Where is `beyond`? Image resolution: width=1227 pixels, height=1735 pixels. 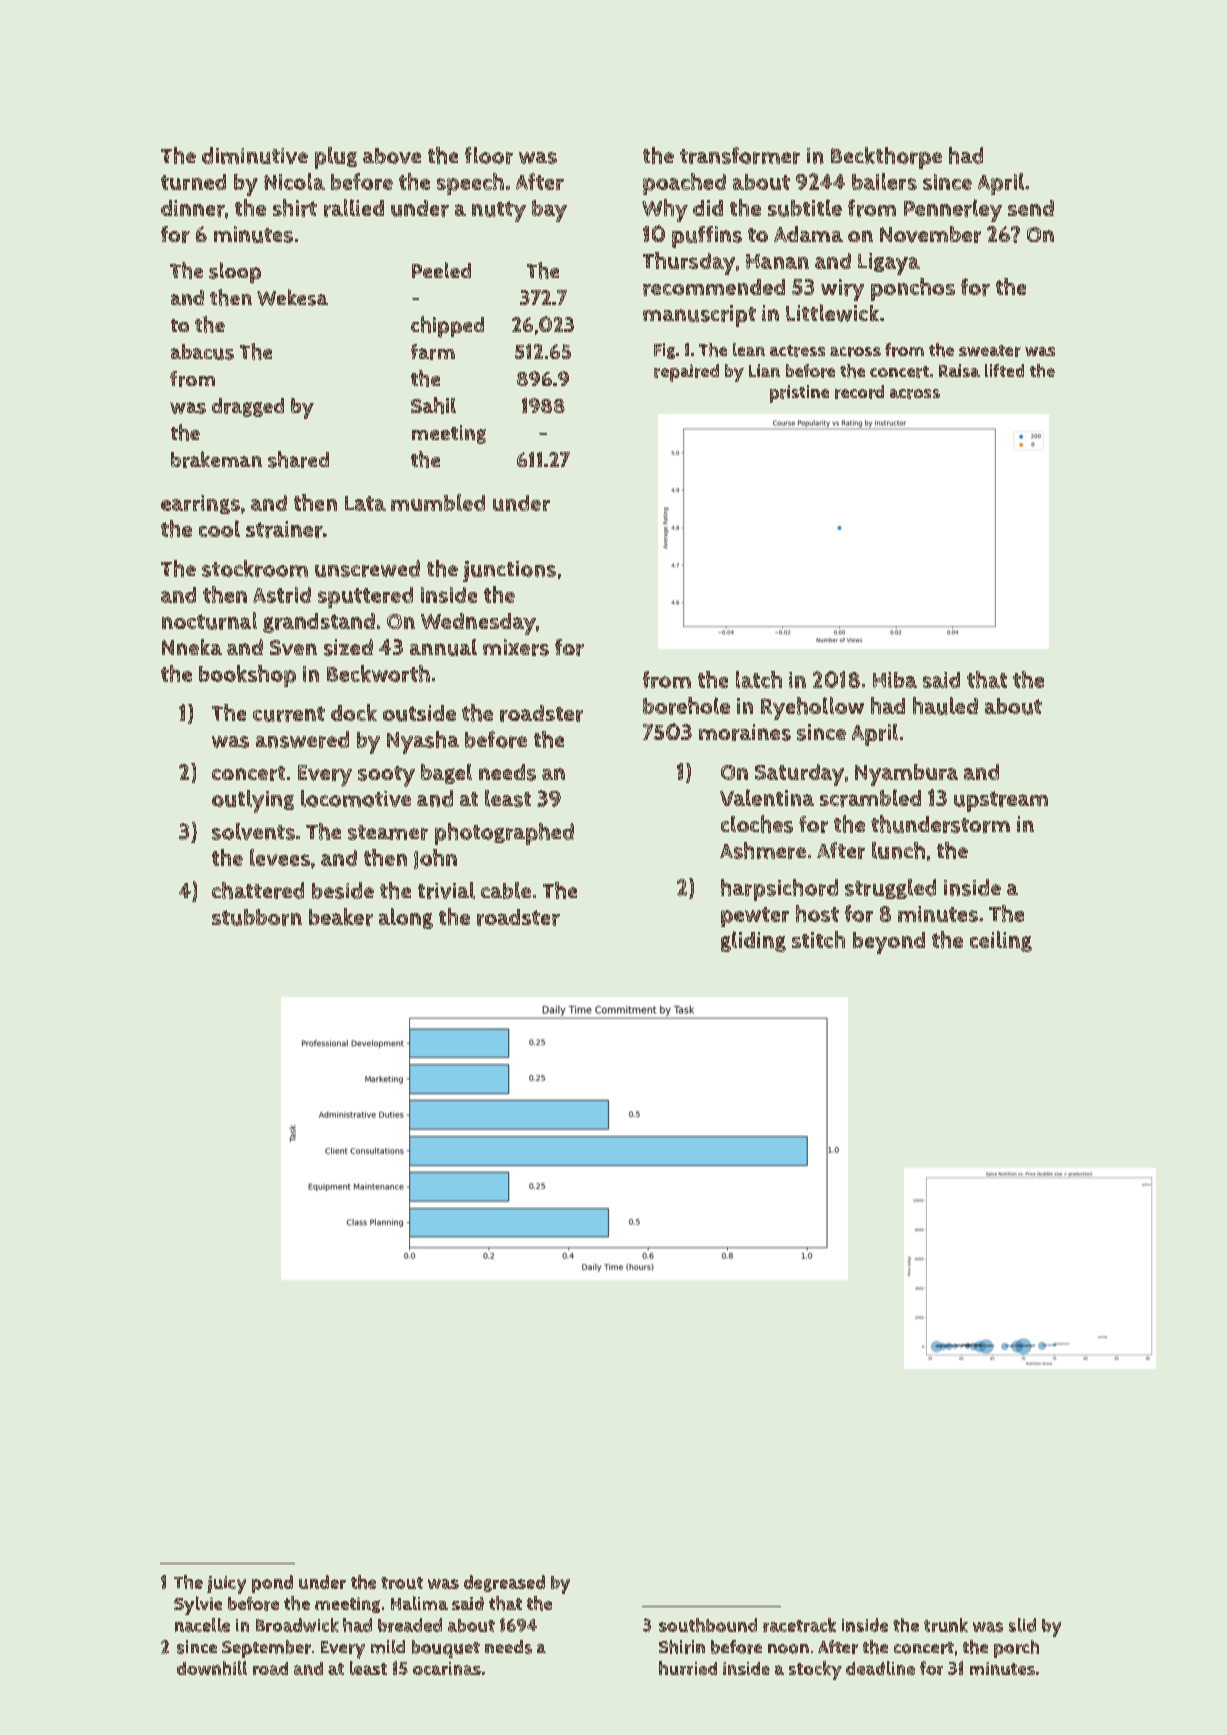 beyond is located at coordinates (889, 943).
